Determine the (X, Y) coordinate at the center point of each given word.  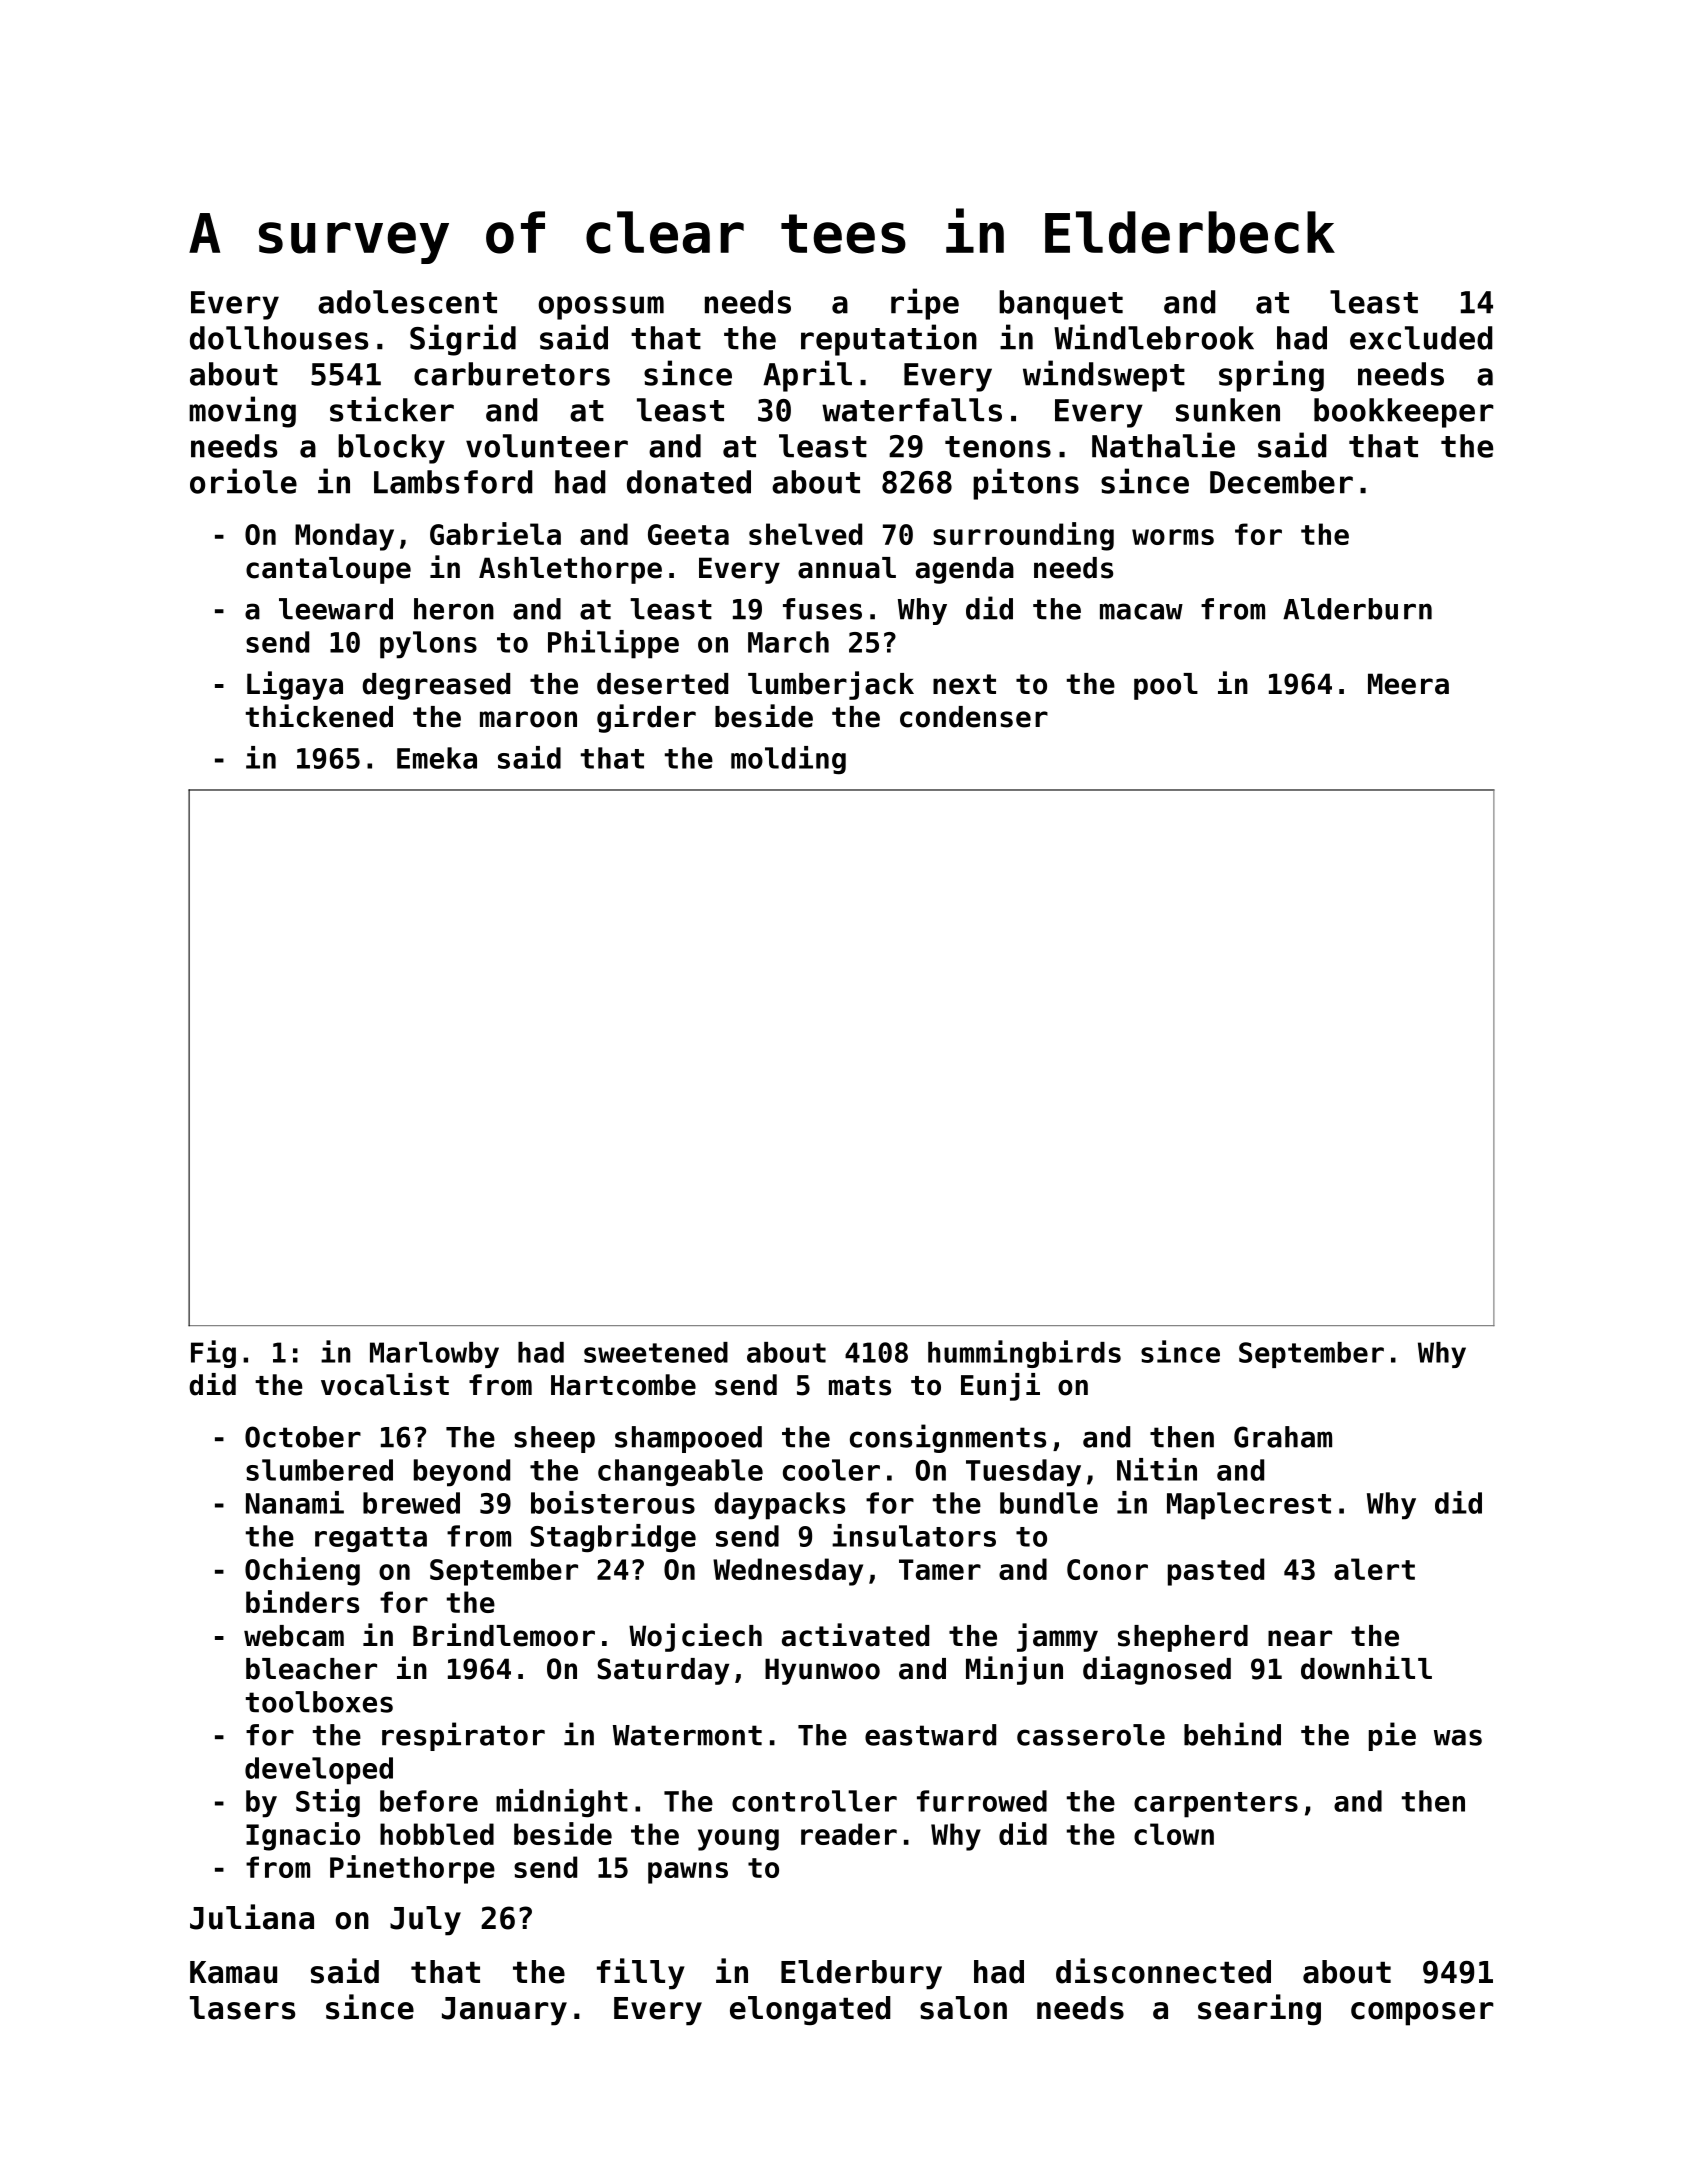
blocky (391, 449)
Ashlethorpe (570, 570)
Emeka (437, 758)
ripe (925, 304)
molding (788, 760)
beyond (462, 1473)
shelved (805, 534)
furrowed (982, 1801)
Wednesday (788, 1572)
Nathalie (1163, 445)
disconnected (1163, 1971)
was (1458, 1737)
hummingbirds (1024, 1354)
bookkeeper (1404, 413)
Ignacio (303, 1836)
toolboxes (319, 1702)
